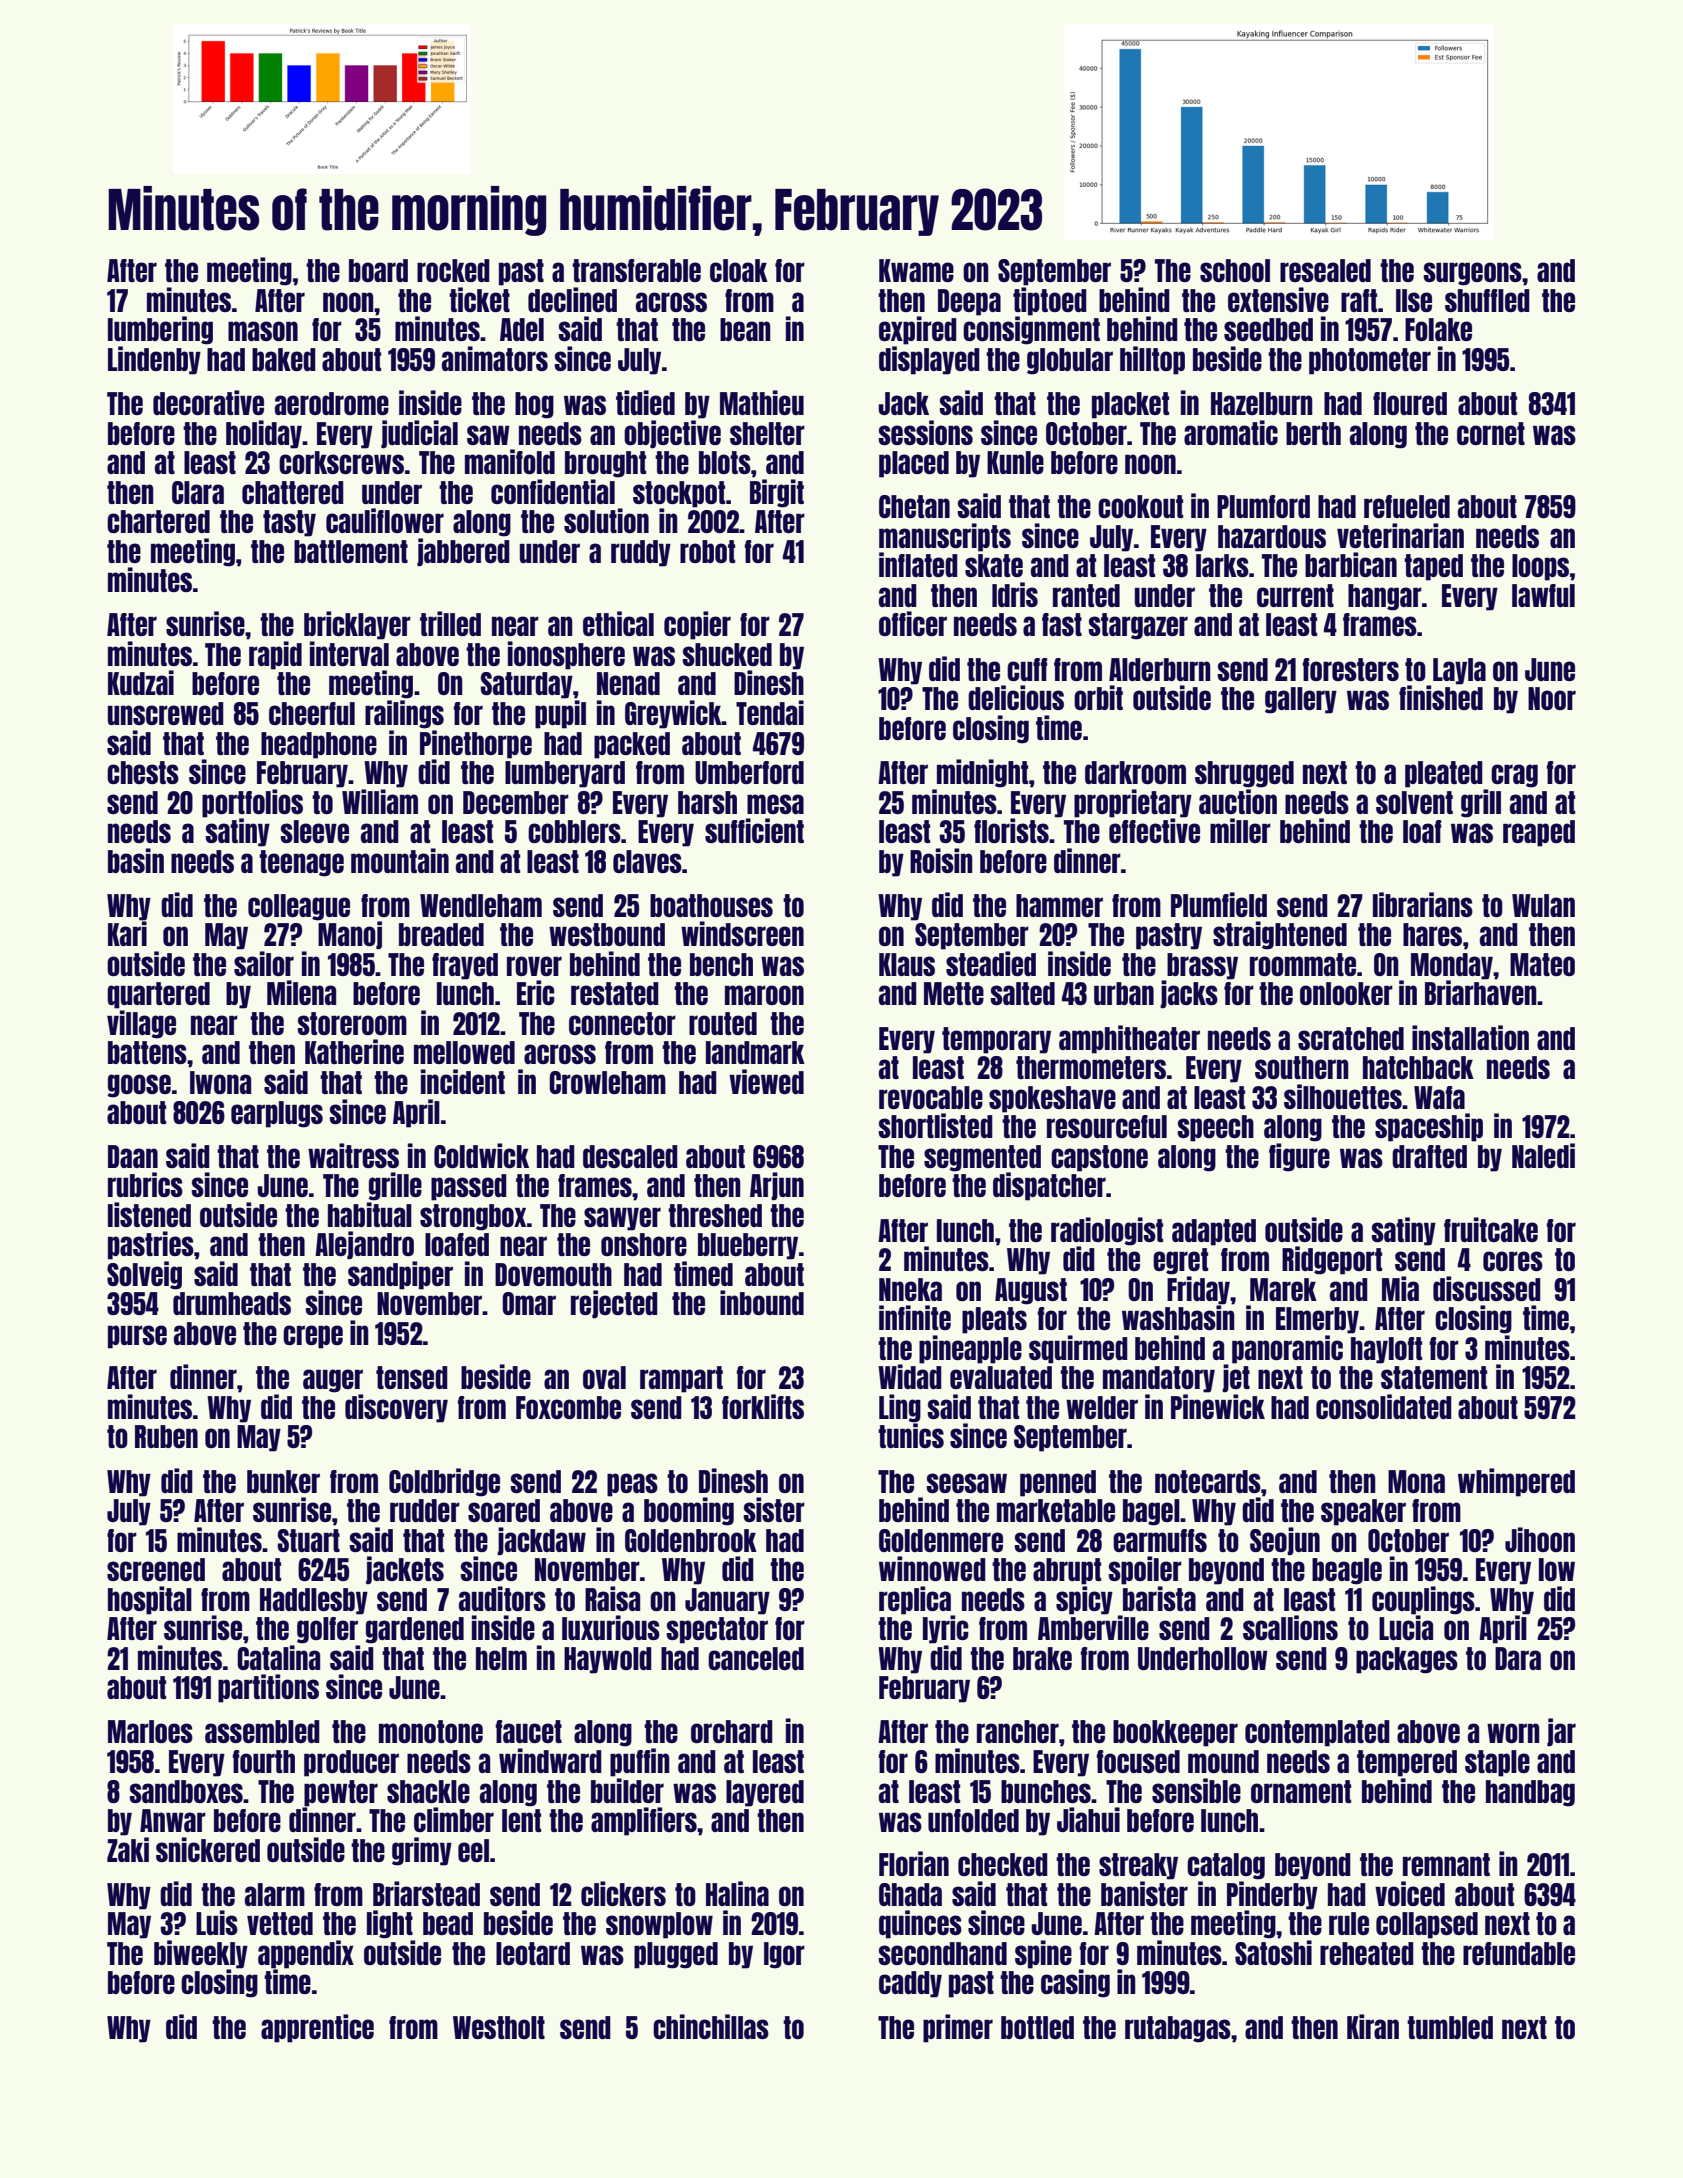 The width and height of the page is (1683, 2178). I want to click on rejected, so click(614, 1304).
